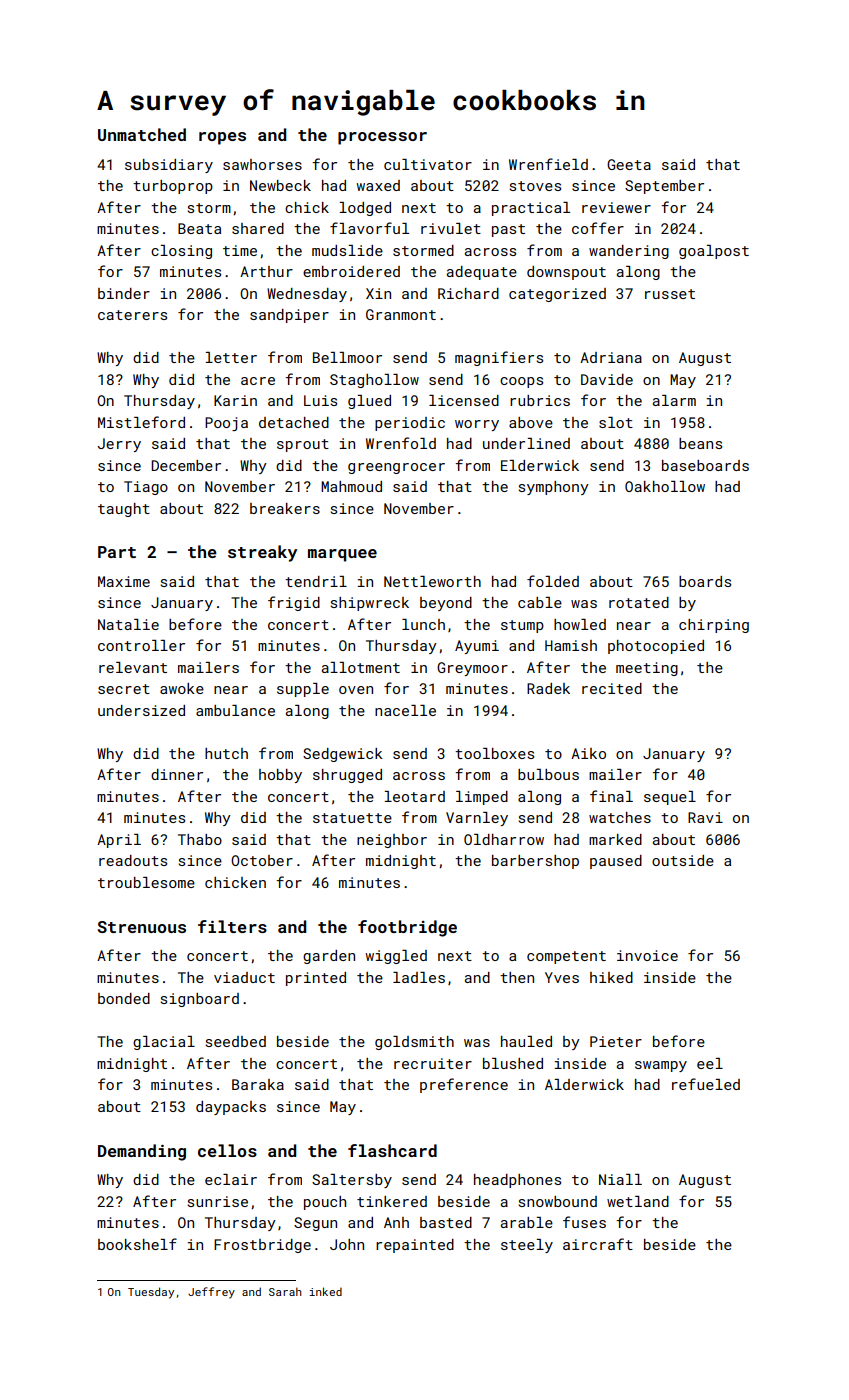 The image size is (849, 1400). What do you see at coordinates (124, 998) in the image?
I see `bonded` at bounding box center [124, 998].
